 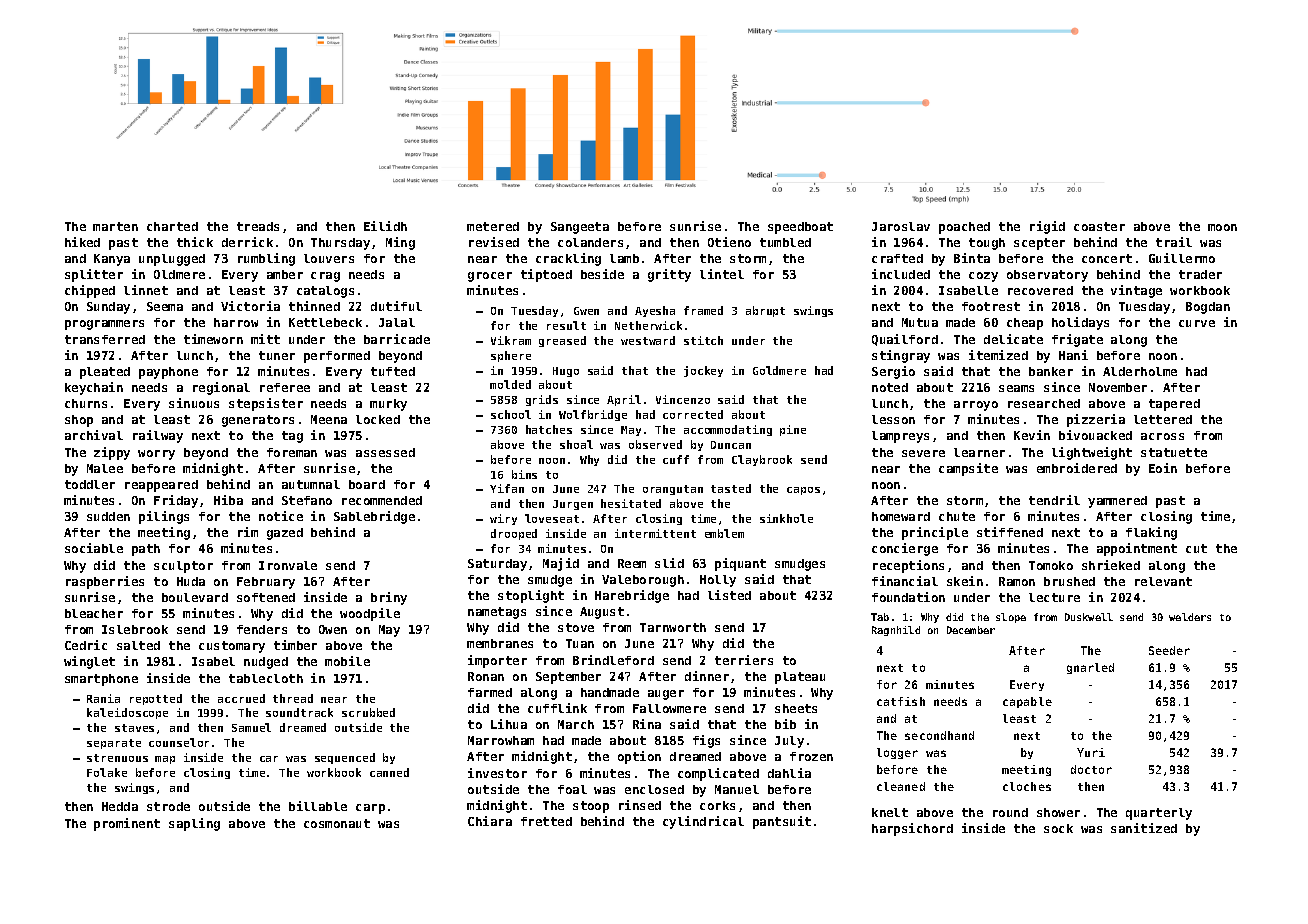 What do you see at coordinates (1017, 581) in the image?
I see `Ramon` at bounding box center [1017, 581].
